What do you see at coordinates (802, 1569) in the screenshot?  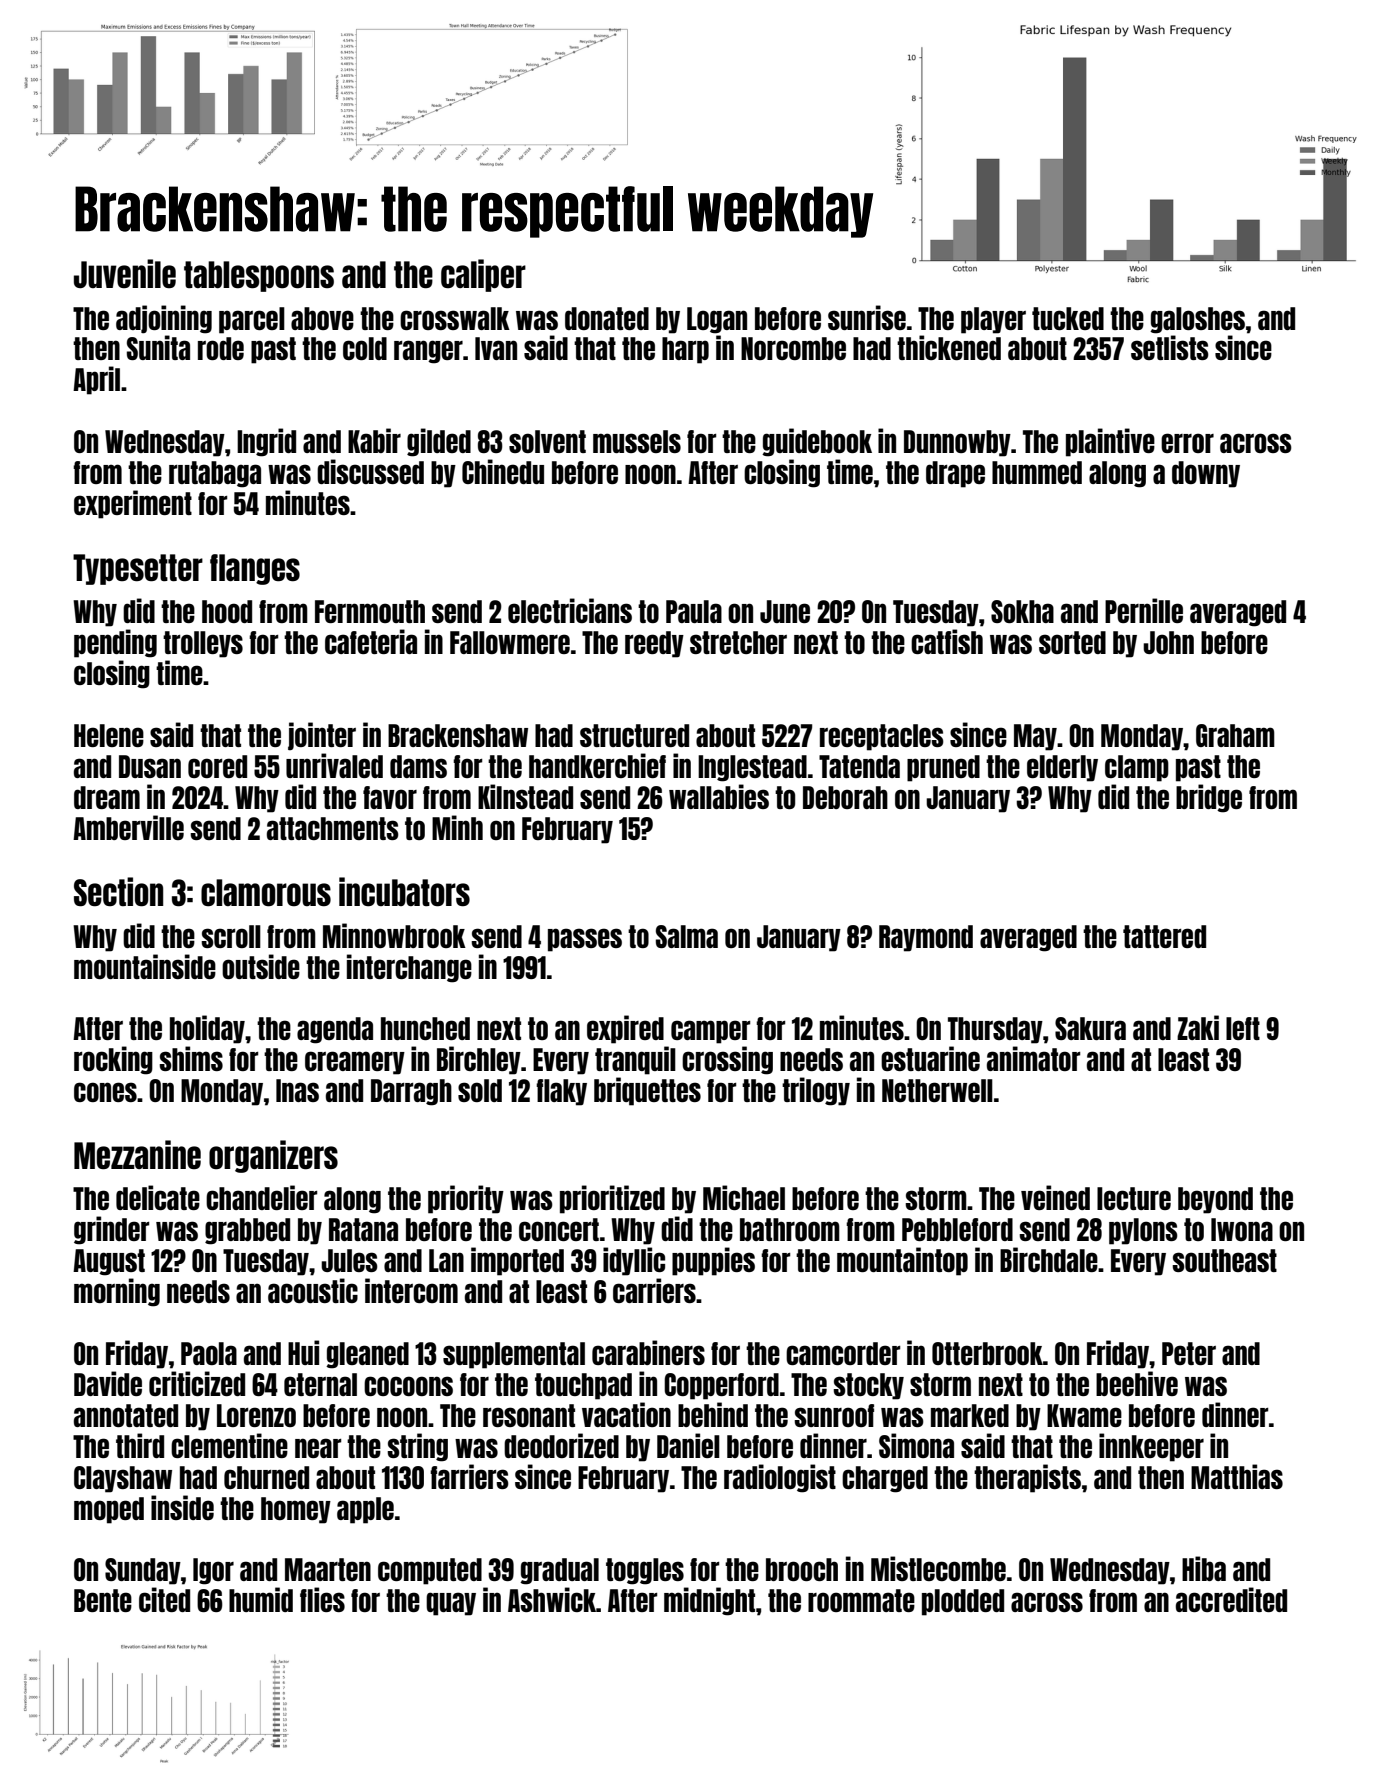 I see `brooch` at bounding box center [802, 1569].
